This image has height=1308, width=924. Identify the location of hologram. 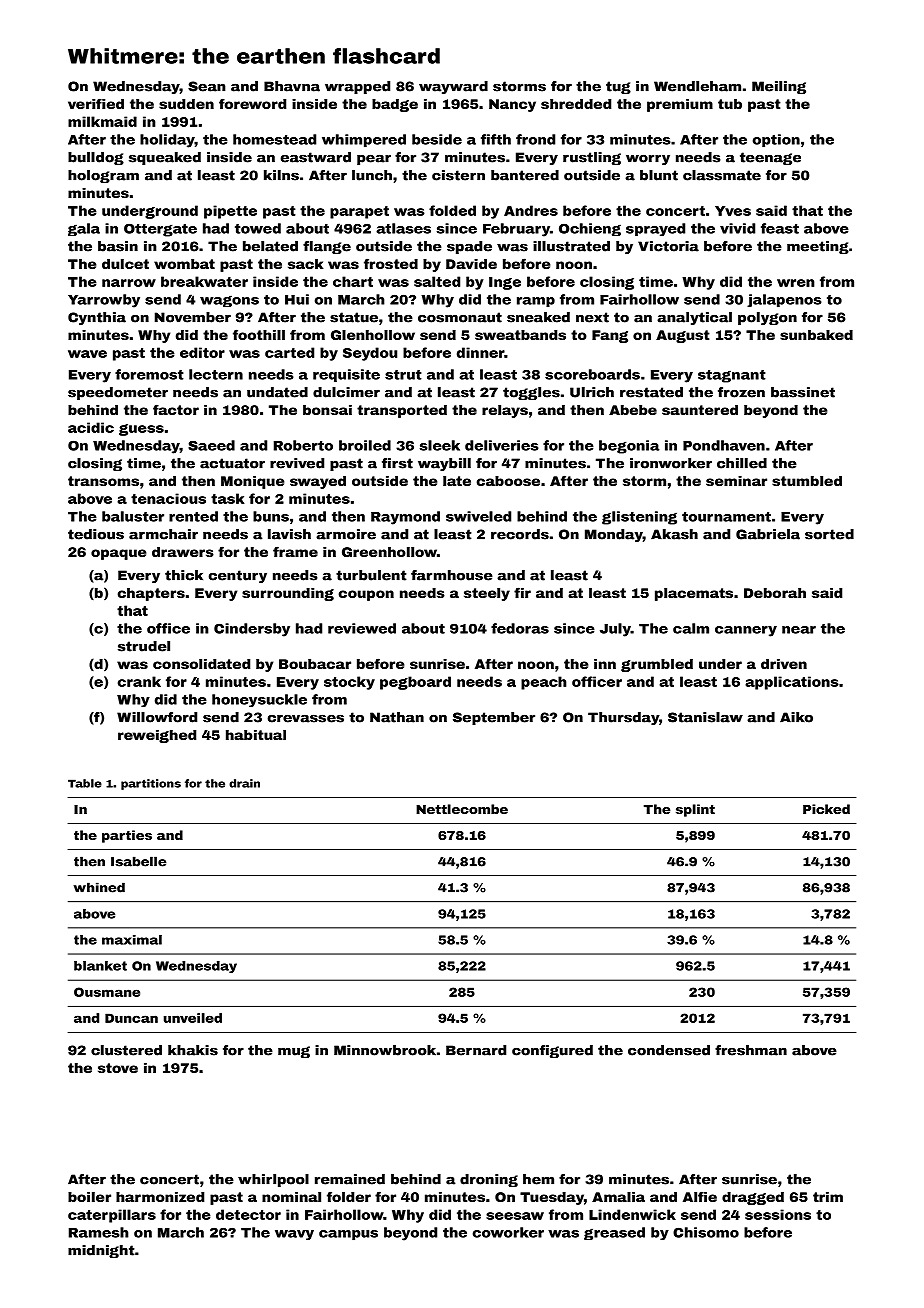
(103, 176).
